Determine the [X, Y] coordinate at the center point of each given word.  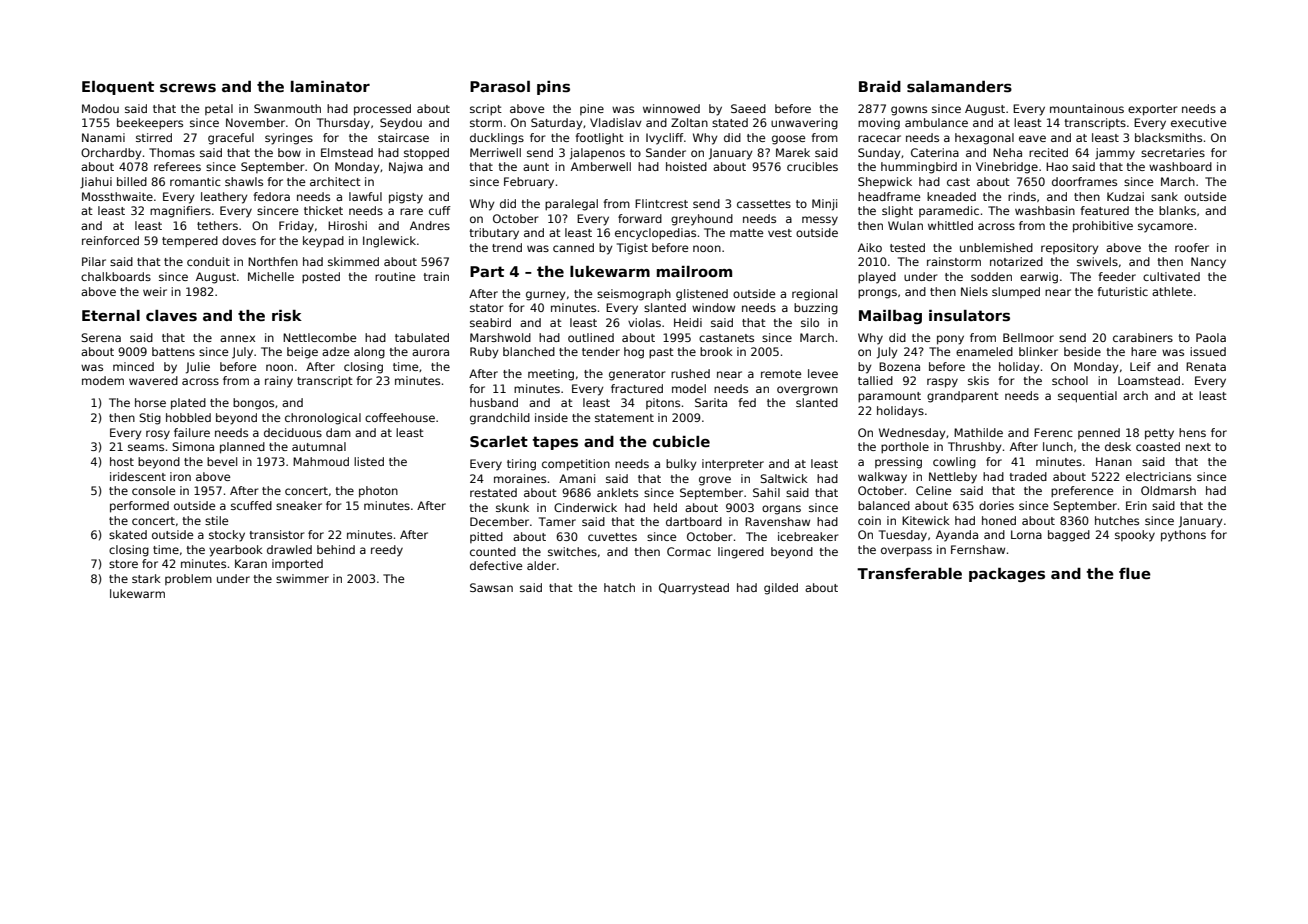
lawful [365, 196]
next [1198, 447]
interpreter [733, 464]
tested [907, 247]
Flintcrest [661, 203]
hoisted [686, 166]
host [122, 461]
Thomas [172, 152]
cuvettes [612, 537]
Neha [1007, 152]
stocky [227, 536]
